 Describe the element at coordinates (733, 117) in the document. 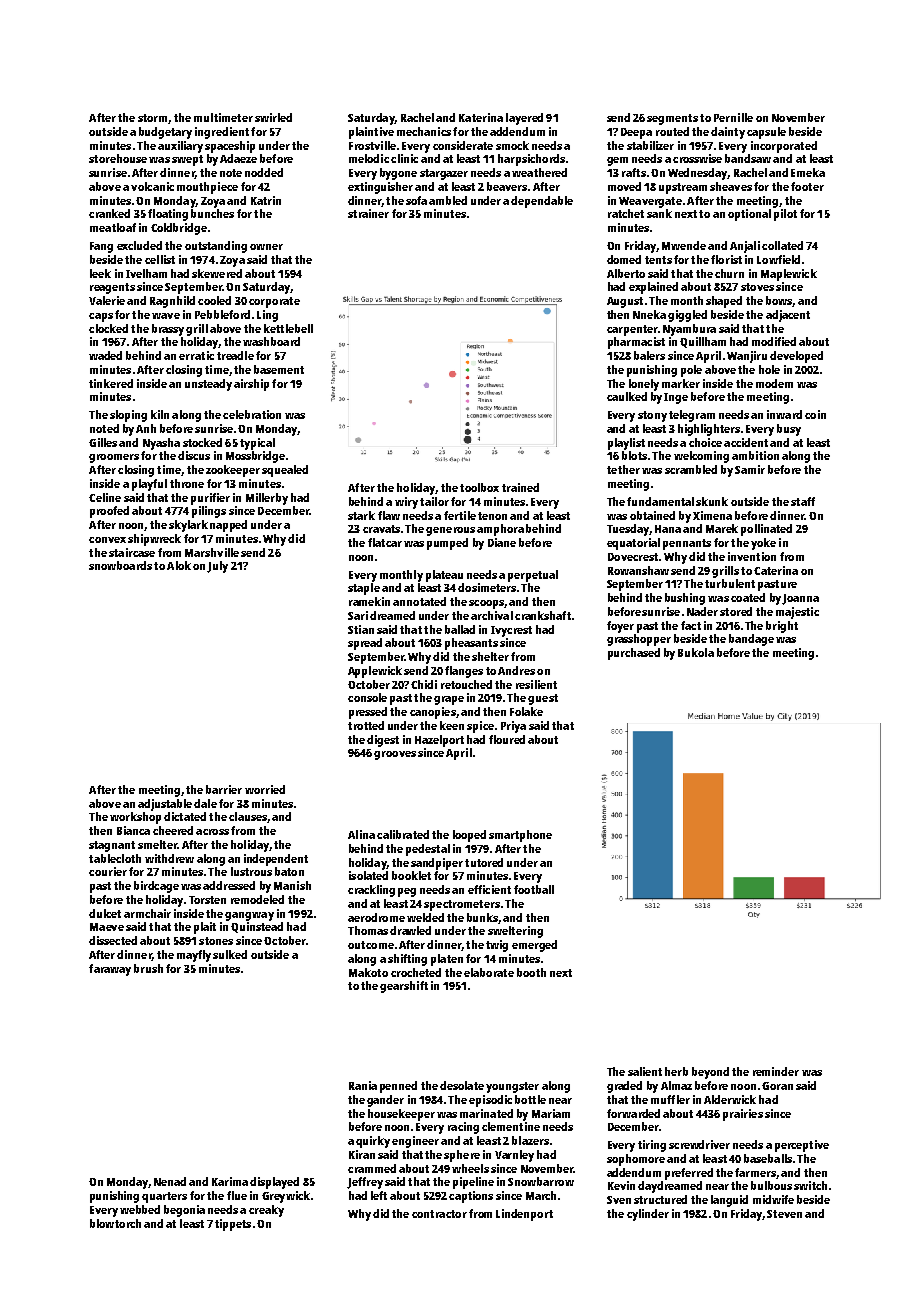

I see `Pernille` at that location.
